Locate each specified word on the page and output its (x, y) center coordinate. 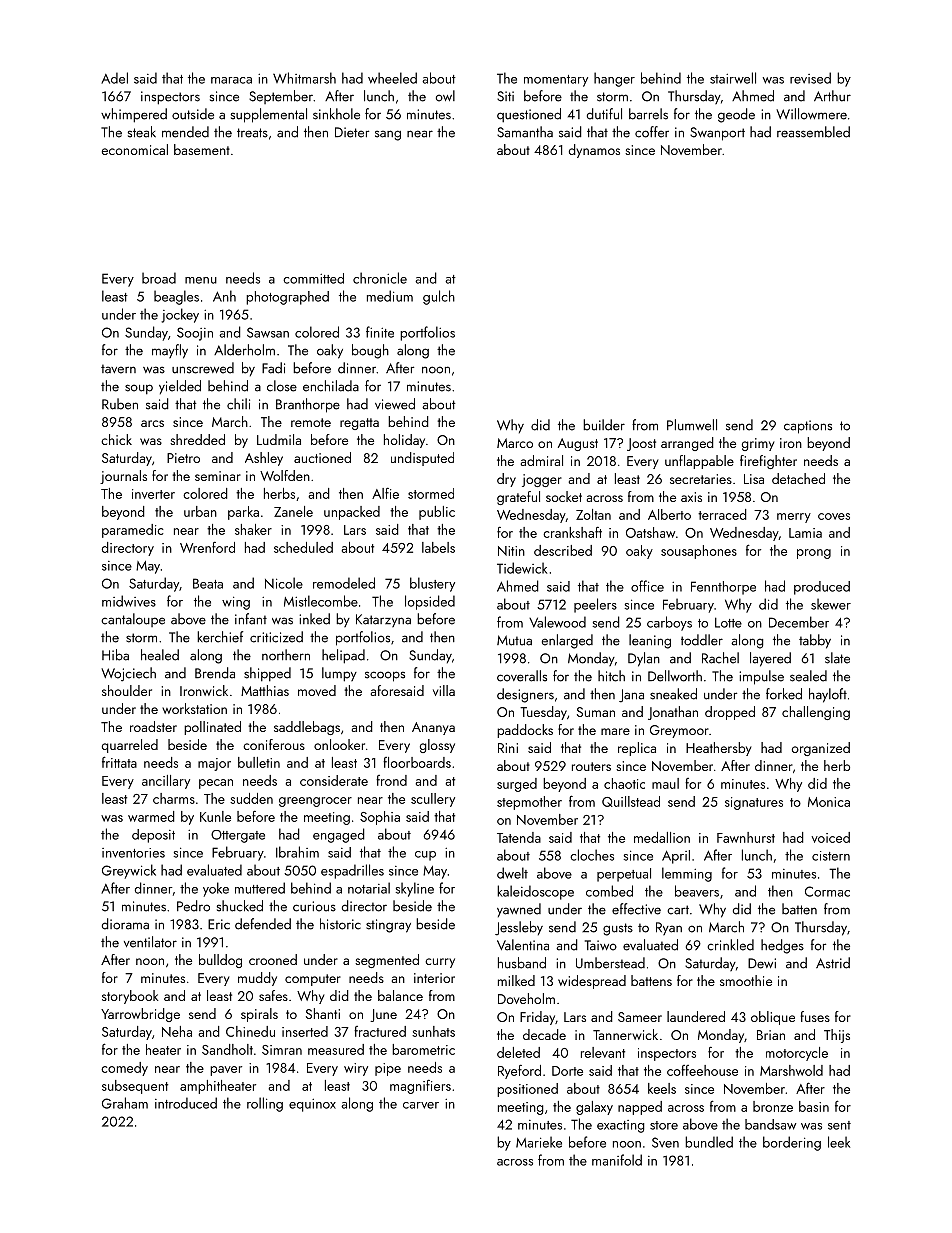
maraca (231, 80)
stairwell (733, 78)
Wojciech (128, 674)
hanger (614, 79)
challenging (816, 713)
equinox (312, 1105)
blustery (432, 584)
